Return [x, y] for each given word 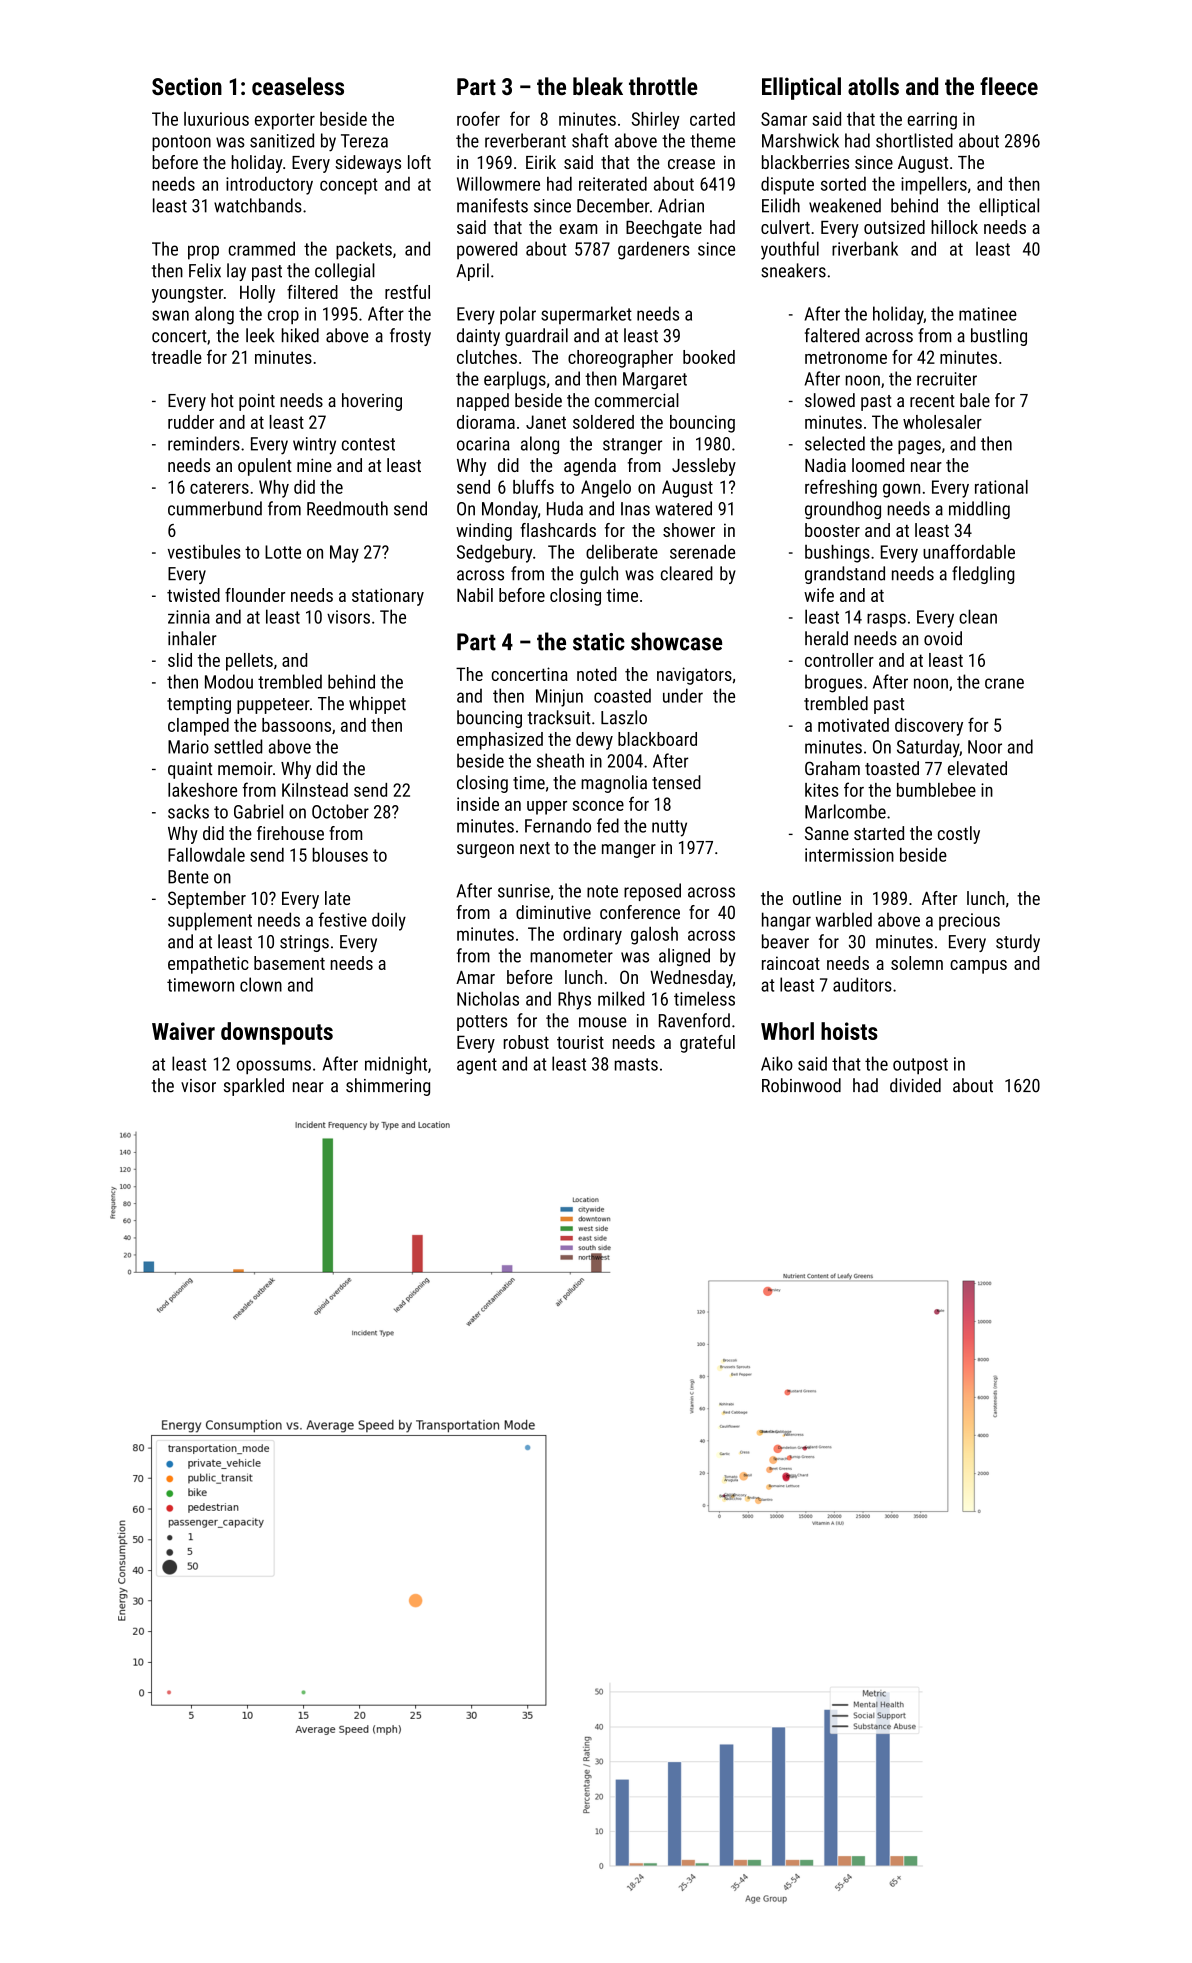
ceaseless [298, 86]
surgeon [485, 851]
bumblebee [936, 790]
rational [1001, 487]
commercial [637, 400]
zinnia [189, 617]
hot [222, 400]
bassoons [296, 725]
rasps [886, 620]
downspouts [277, 1033]
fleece [1009, 86]
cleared [687, 573]
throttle [663, 86]
